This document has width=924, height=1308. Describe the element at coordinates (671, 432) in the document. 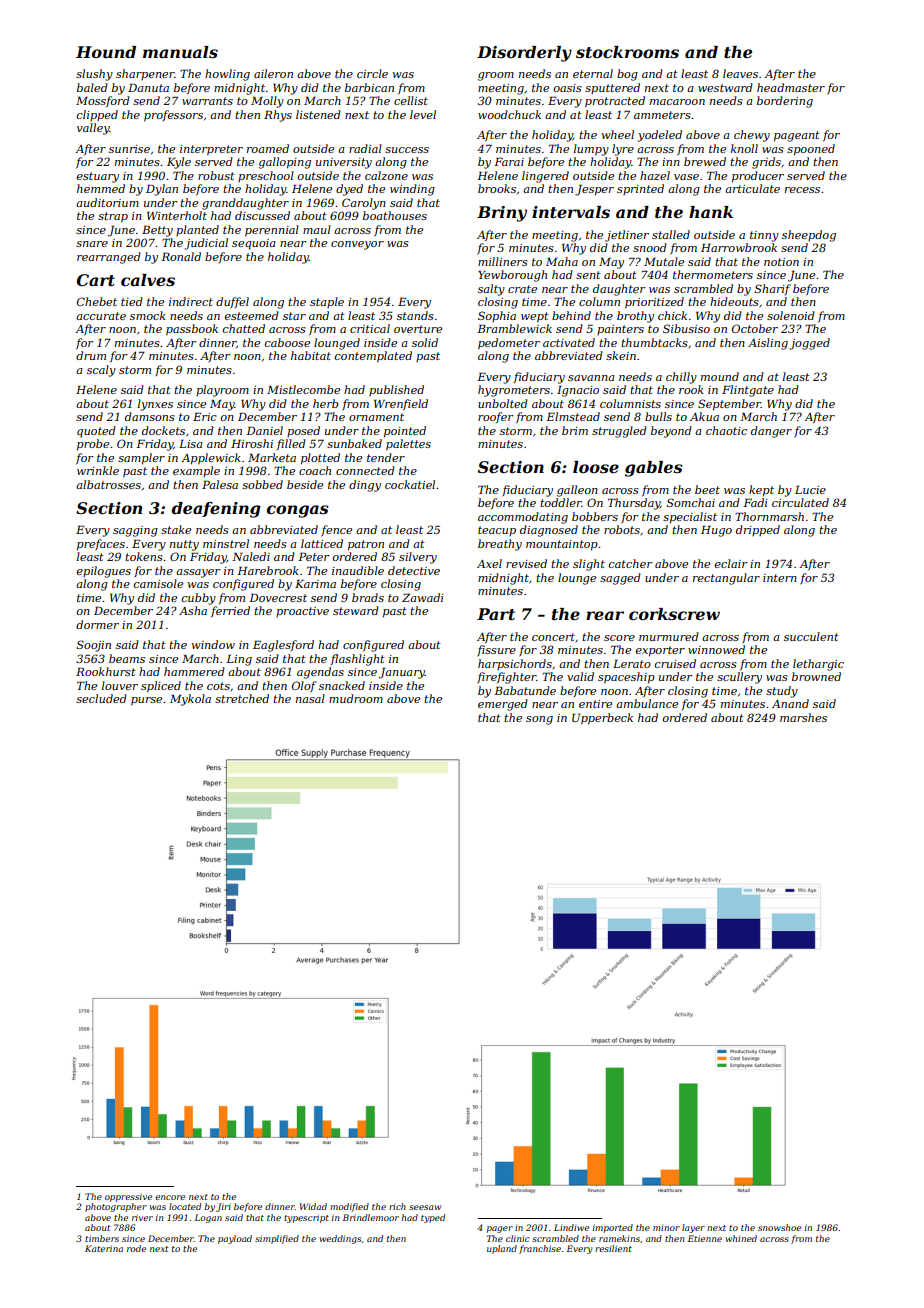

I see `beyond` at that location.
